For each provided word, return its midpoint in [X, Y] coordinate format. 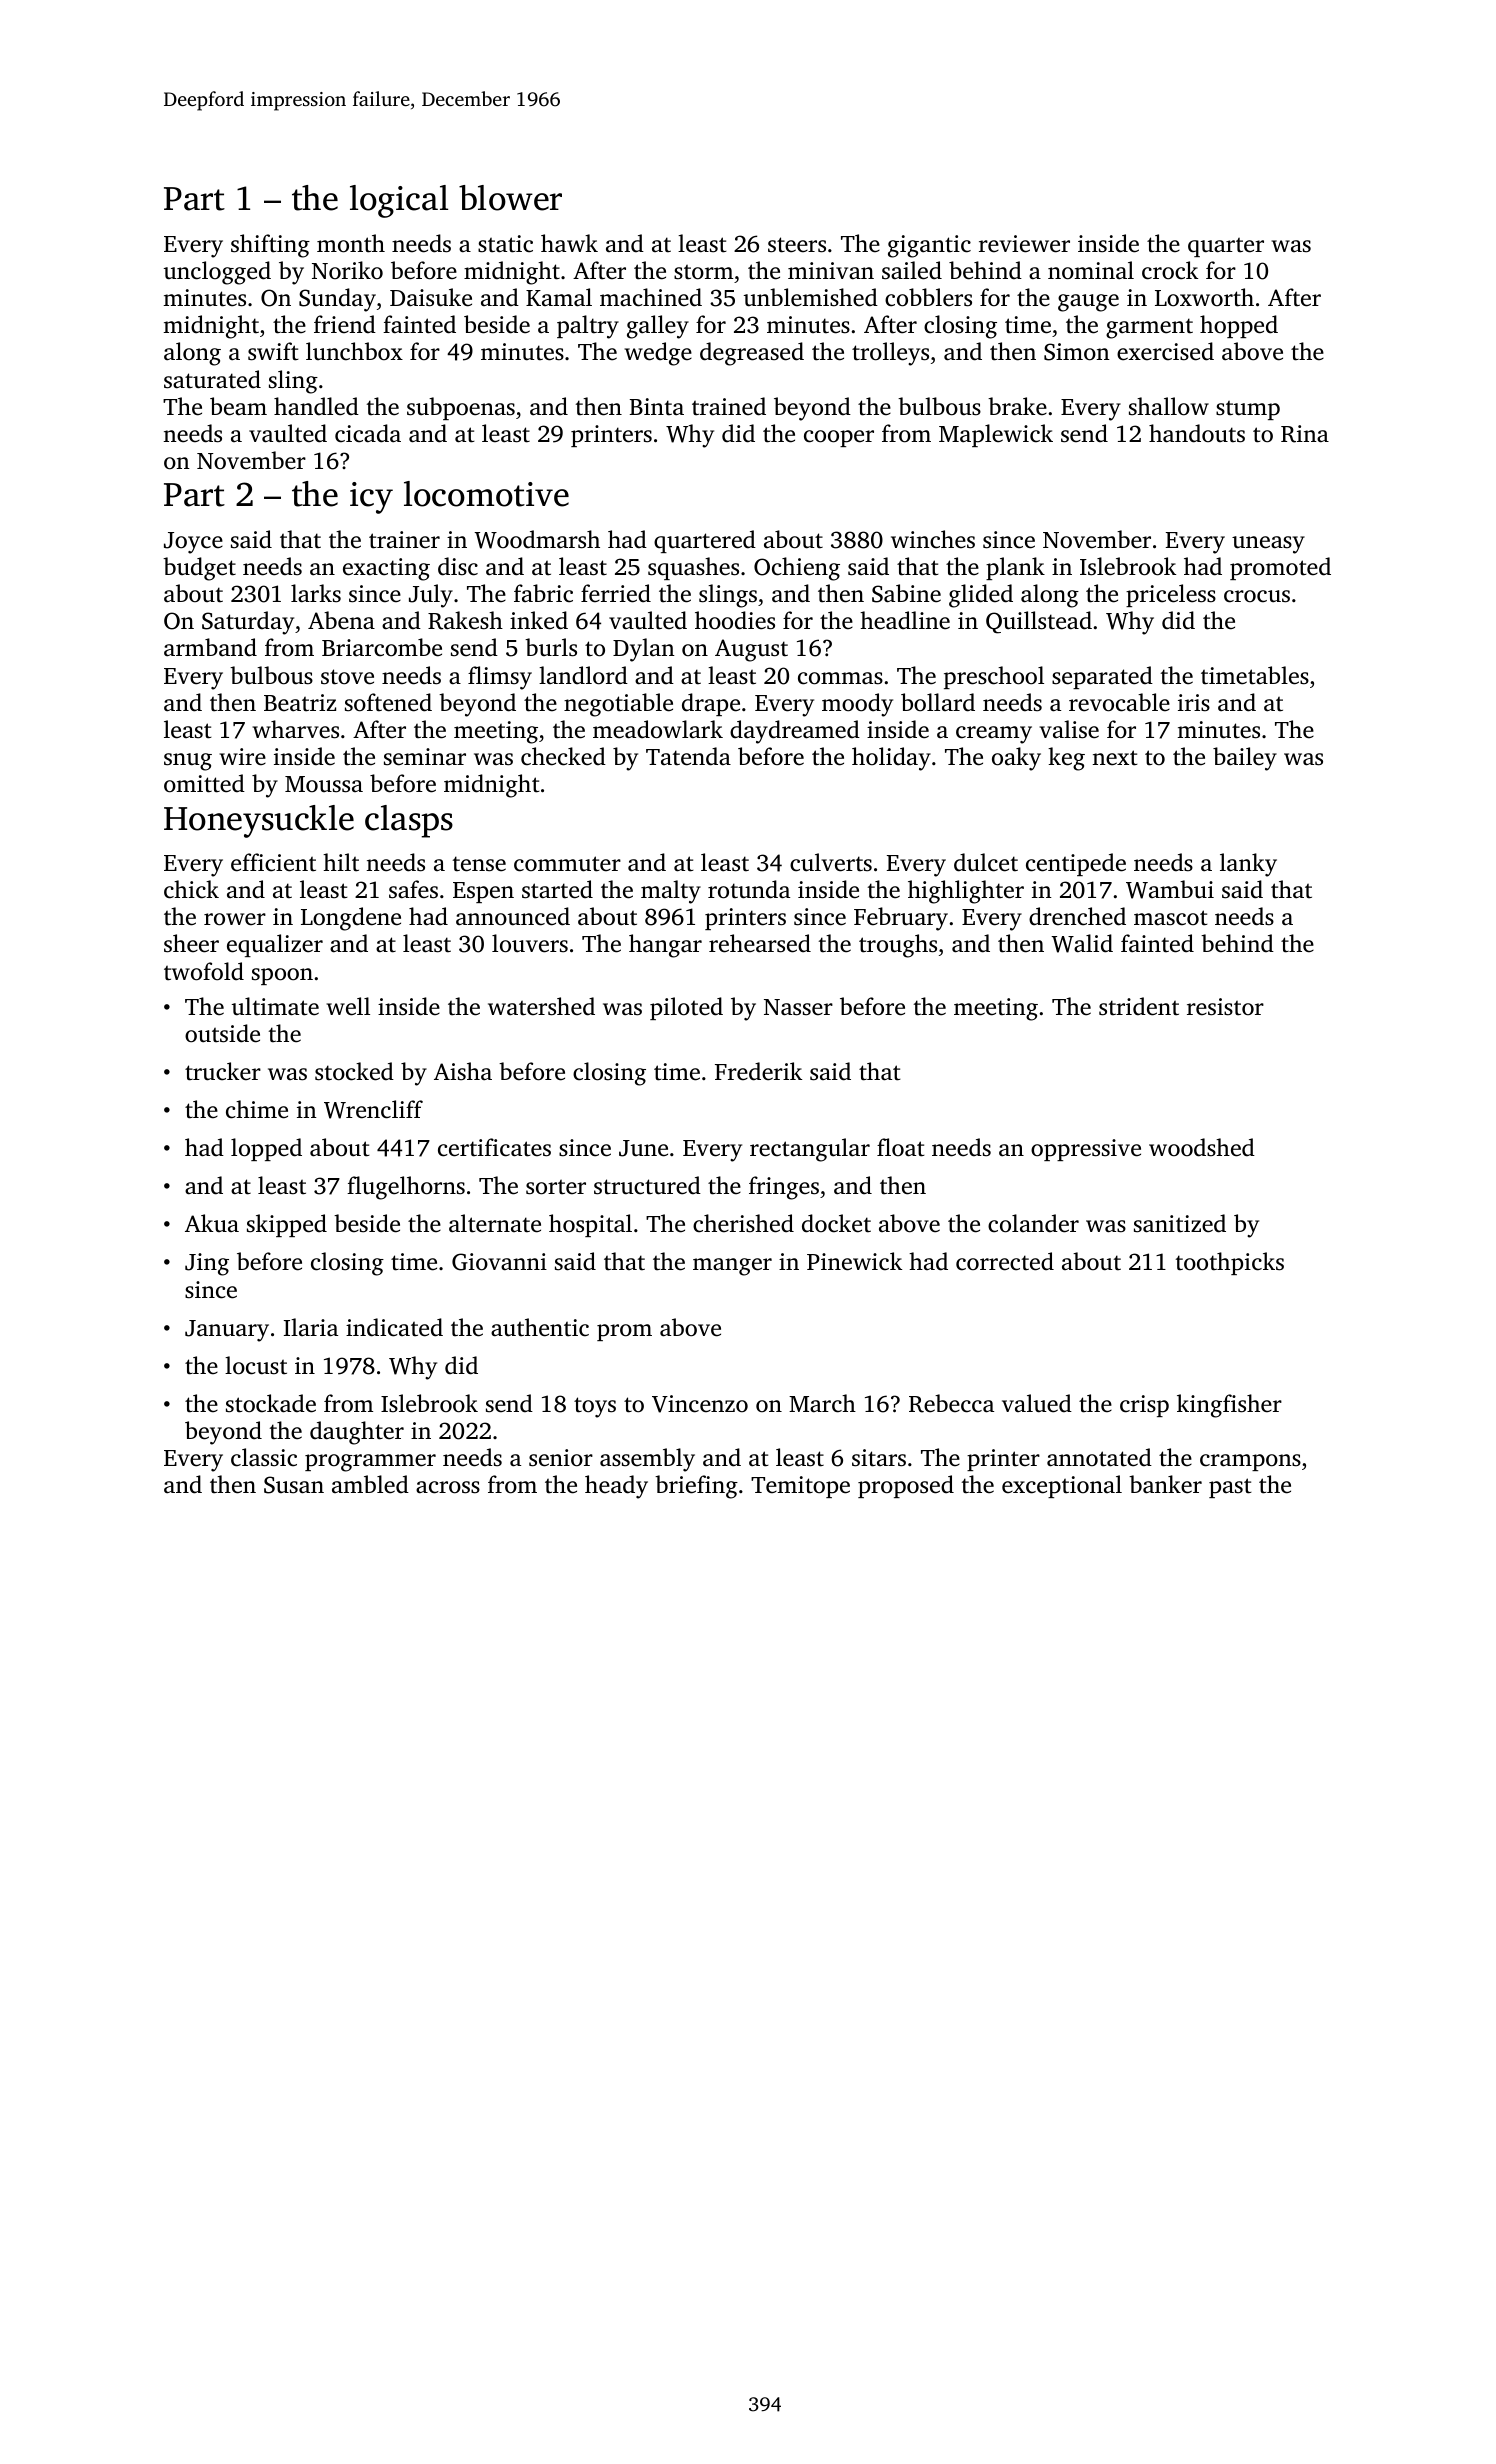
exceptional [1062, 1486]
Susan [294, 1485]
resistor [1225, 1007]
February [901, 919]
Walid [1082, 943]
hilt [341, 862]
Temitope [800, 1487]
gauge [1088, 303]
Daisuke [431, 297]
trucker [223, 1071]
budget [199, 569]
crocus [1257, 596]
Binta [657, 407]
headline [905, 620]
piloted [686, 1008]
